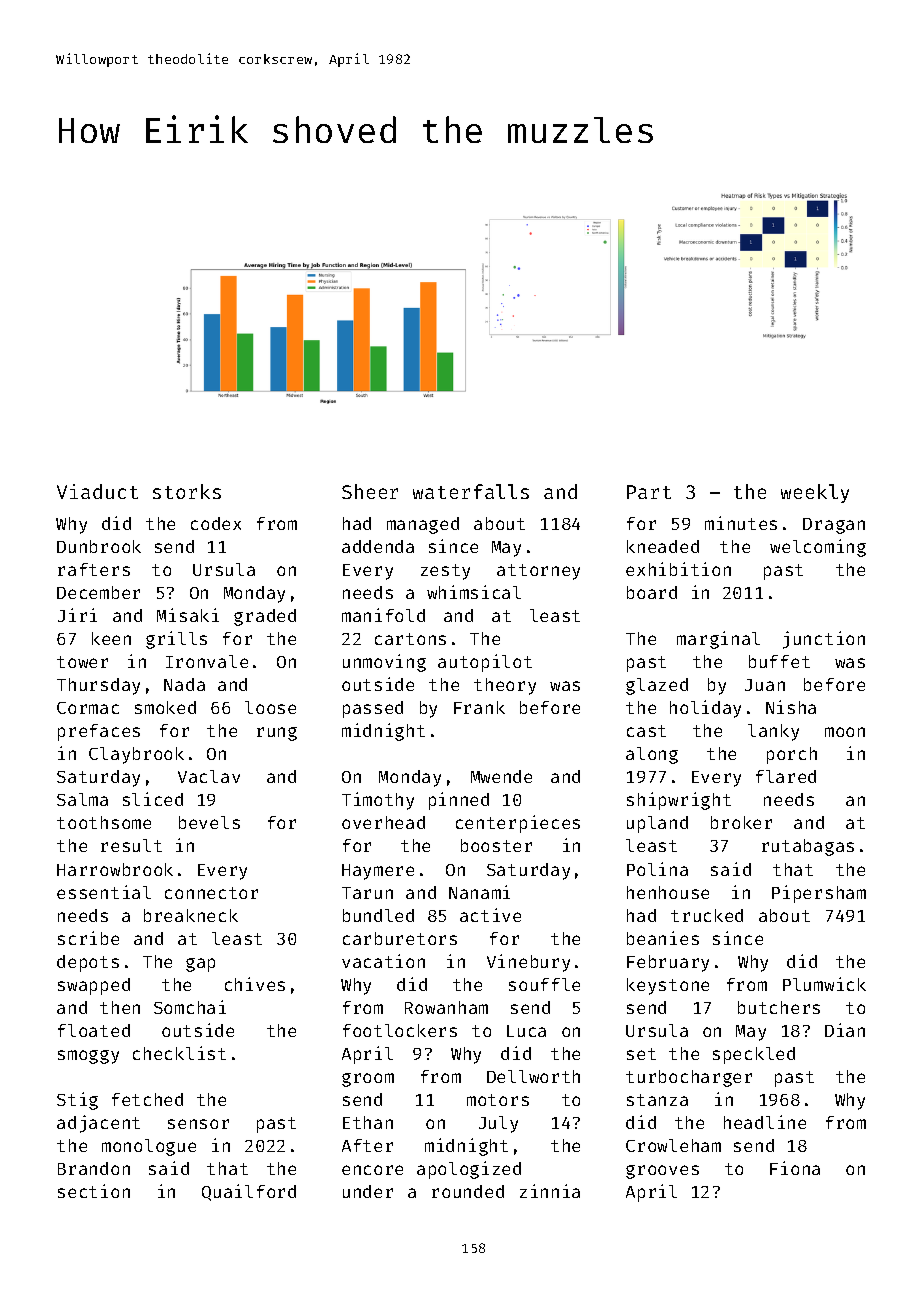 Image resolution: width=924 pixels, height=1308 pixels. I want to click on rutabagas, so click(808, 847).
